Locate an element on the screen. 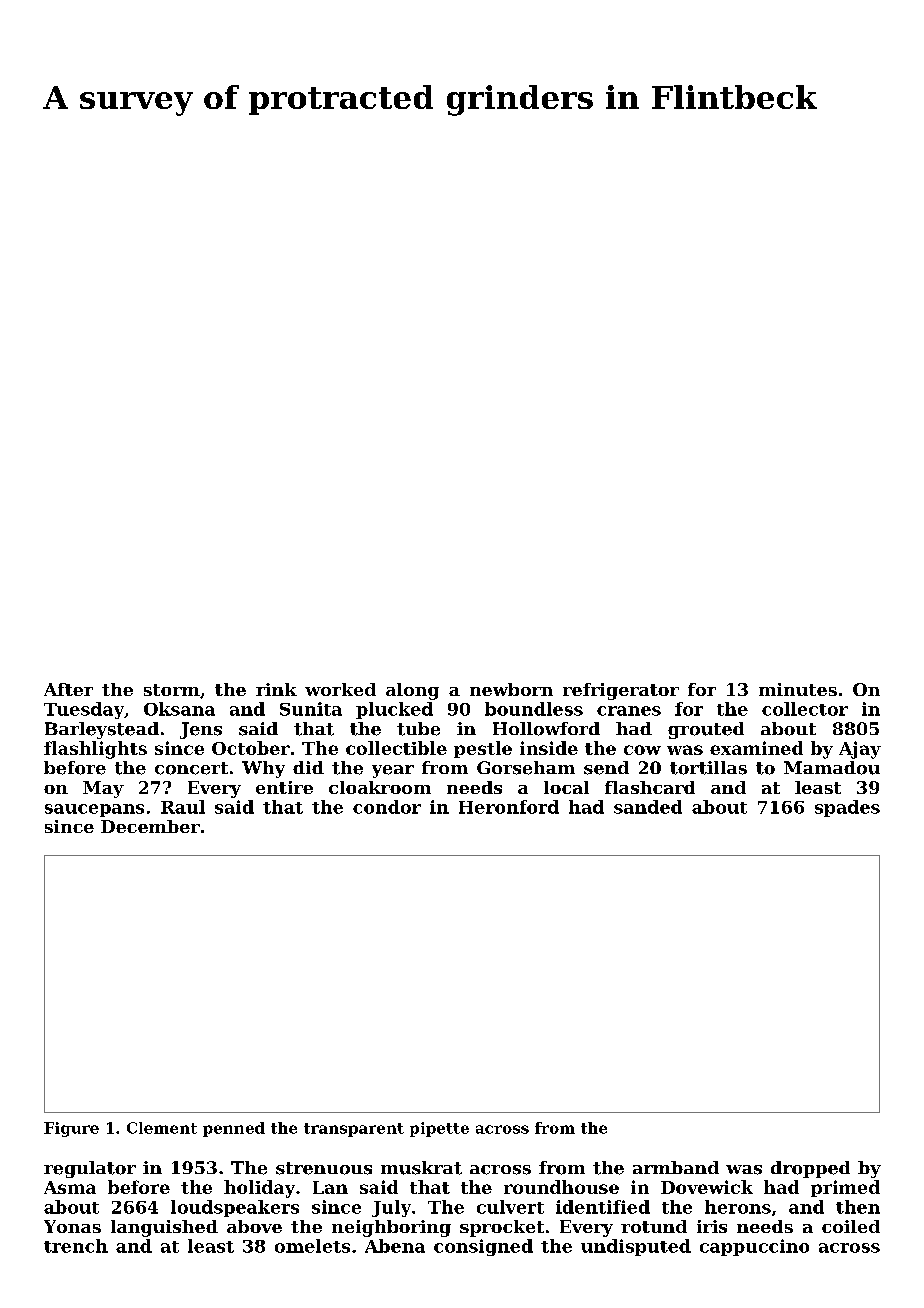 The height and width of the screenshot is (1308, 924). languished is located at coordinates (164, 1228).
